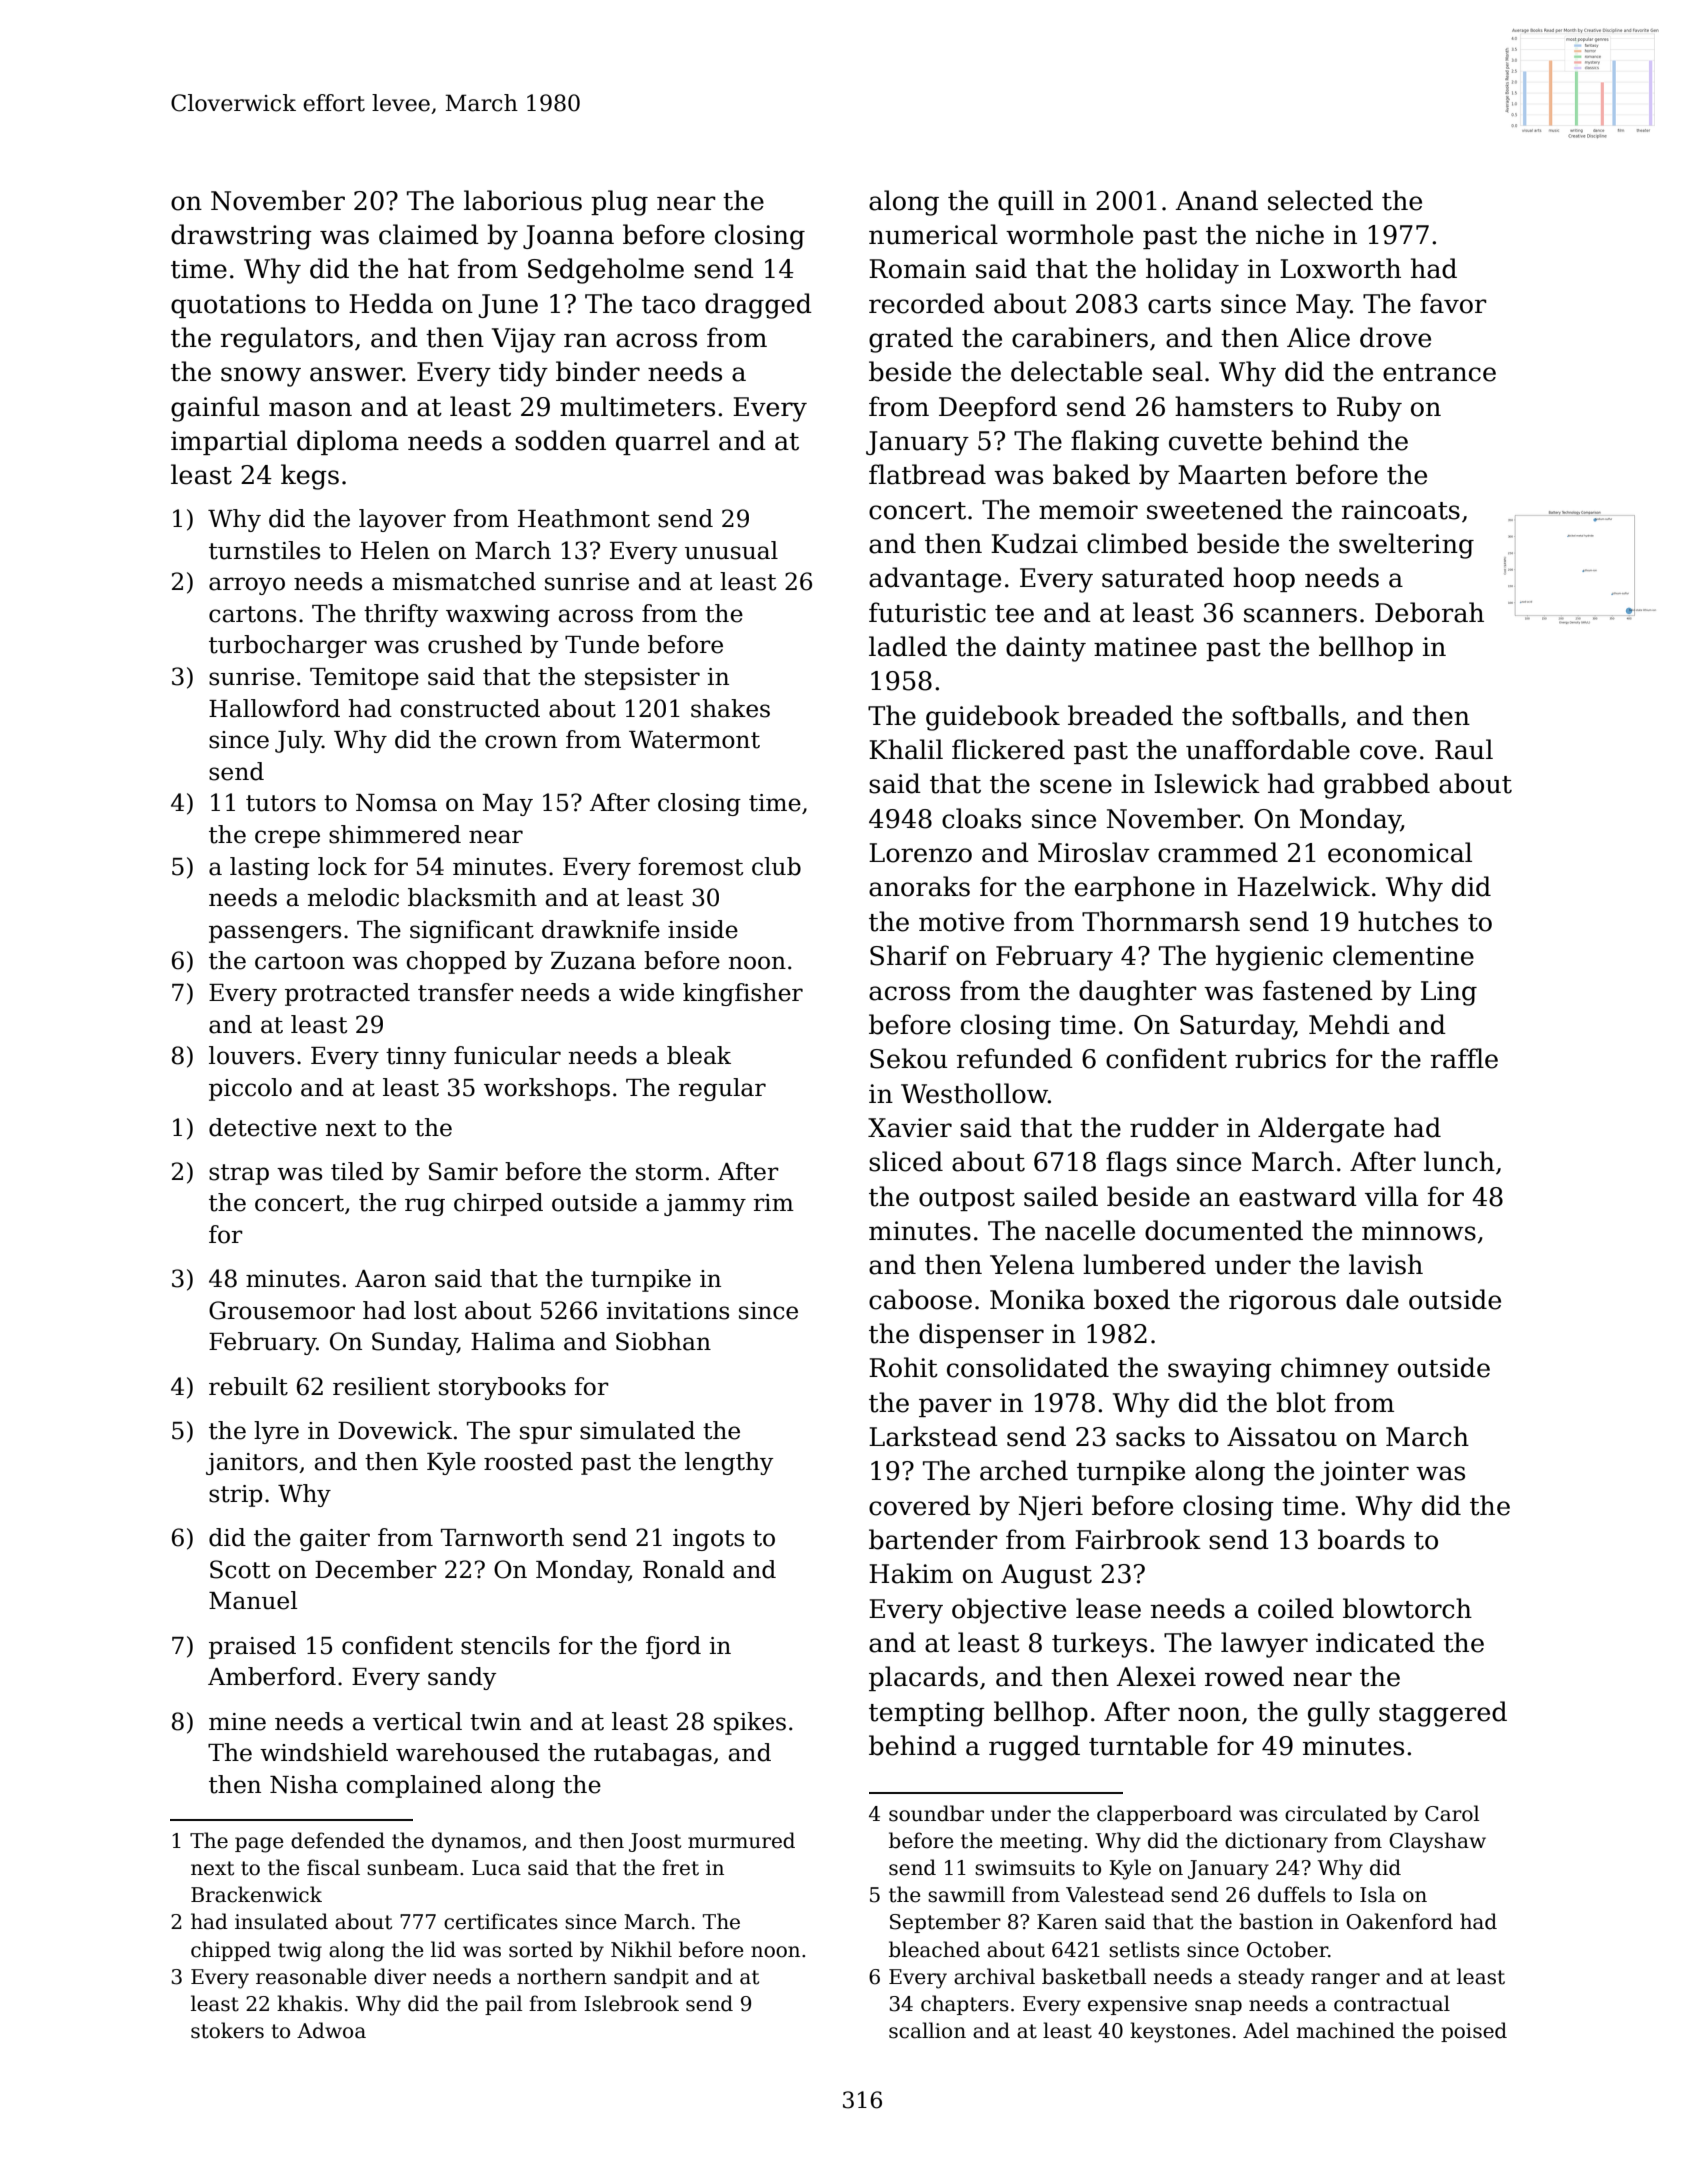 The image size is (1683, 2178). Describe the element at coordinates (429, 234) in the page. I see `claimed` at that location.
